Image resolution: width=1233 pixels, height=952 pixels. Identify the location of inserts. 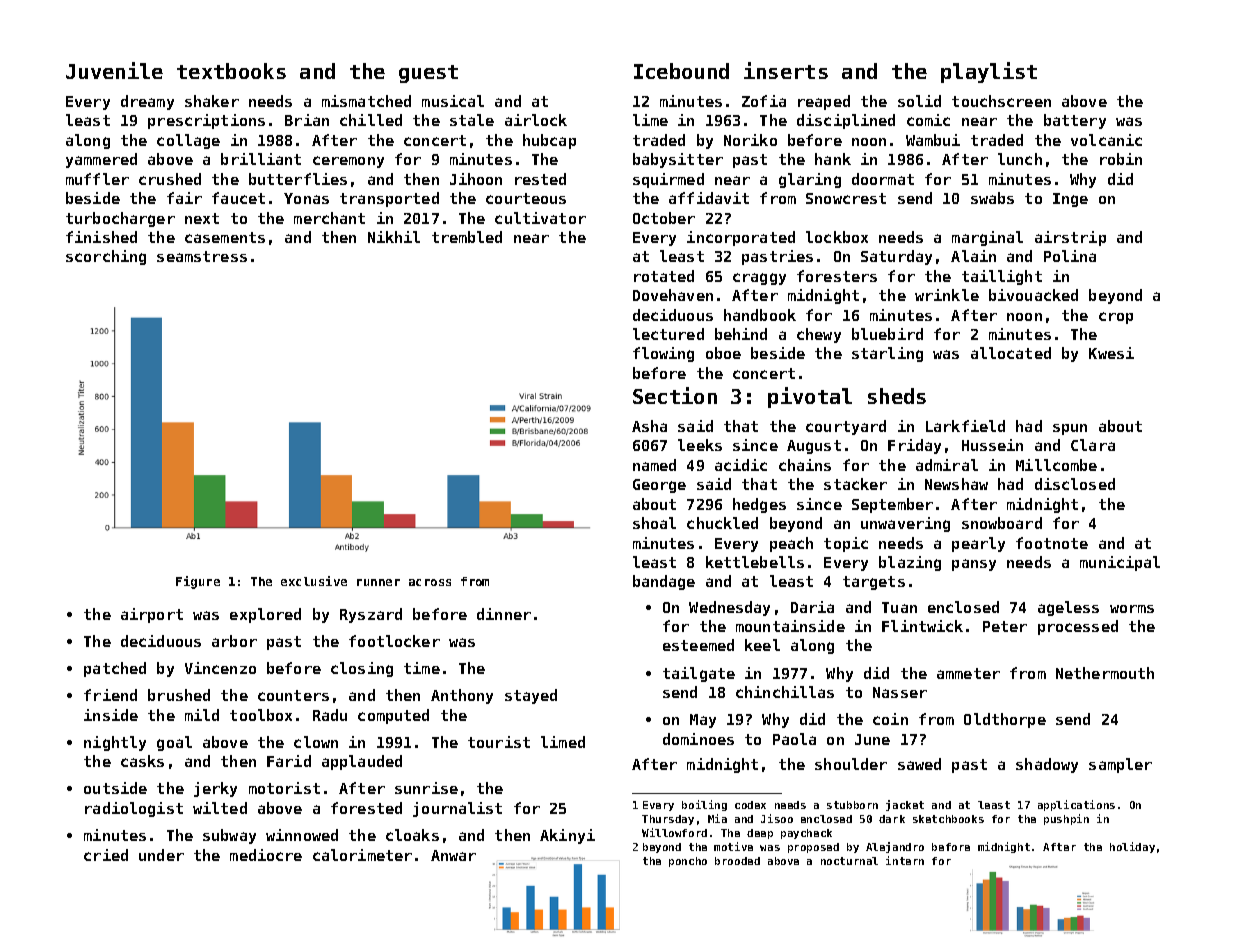
(786, 70).
